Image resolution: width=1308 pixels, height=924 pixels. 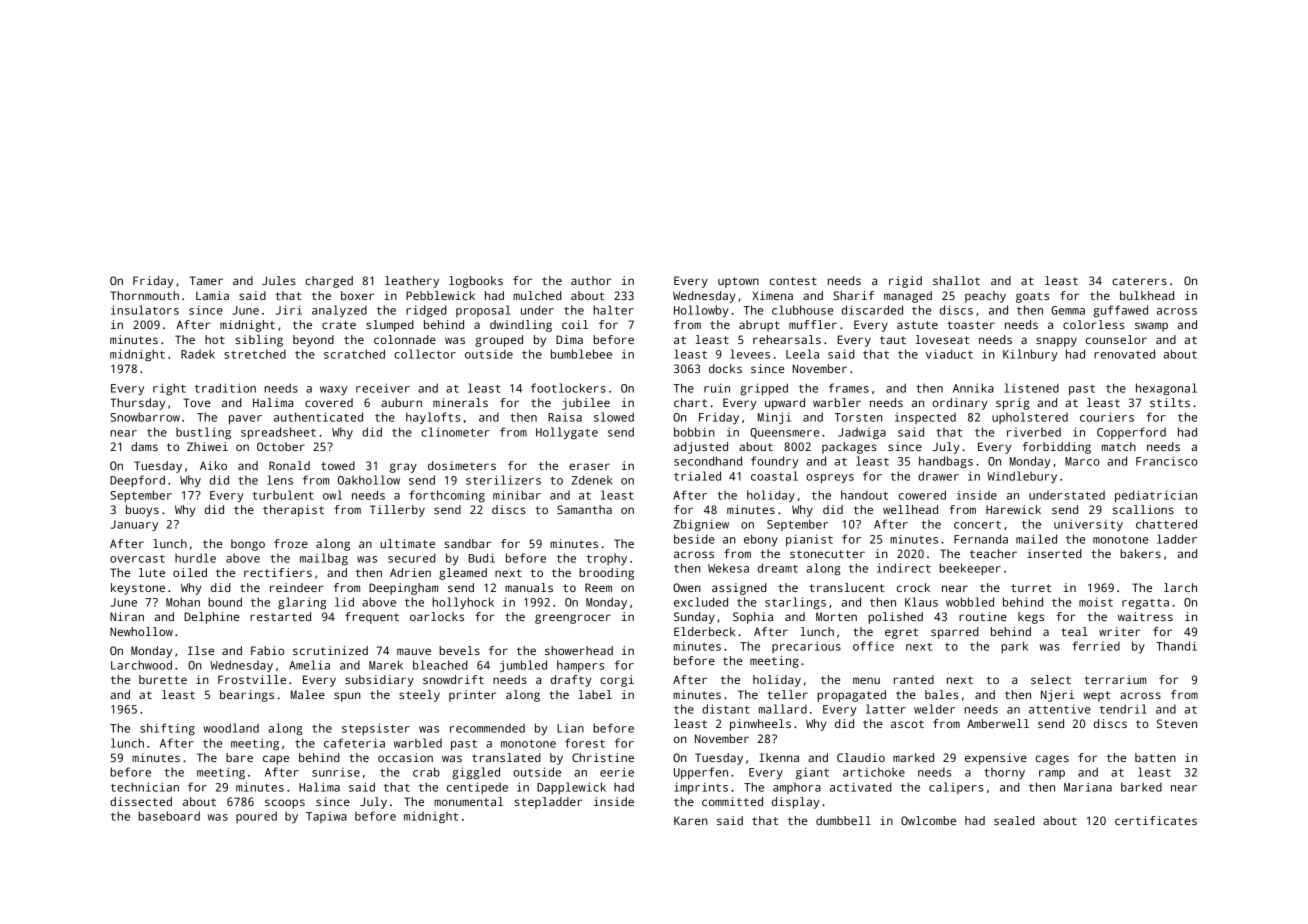 I want to click on Adrien, so click(x=410, y=572).
